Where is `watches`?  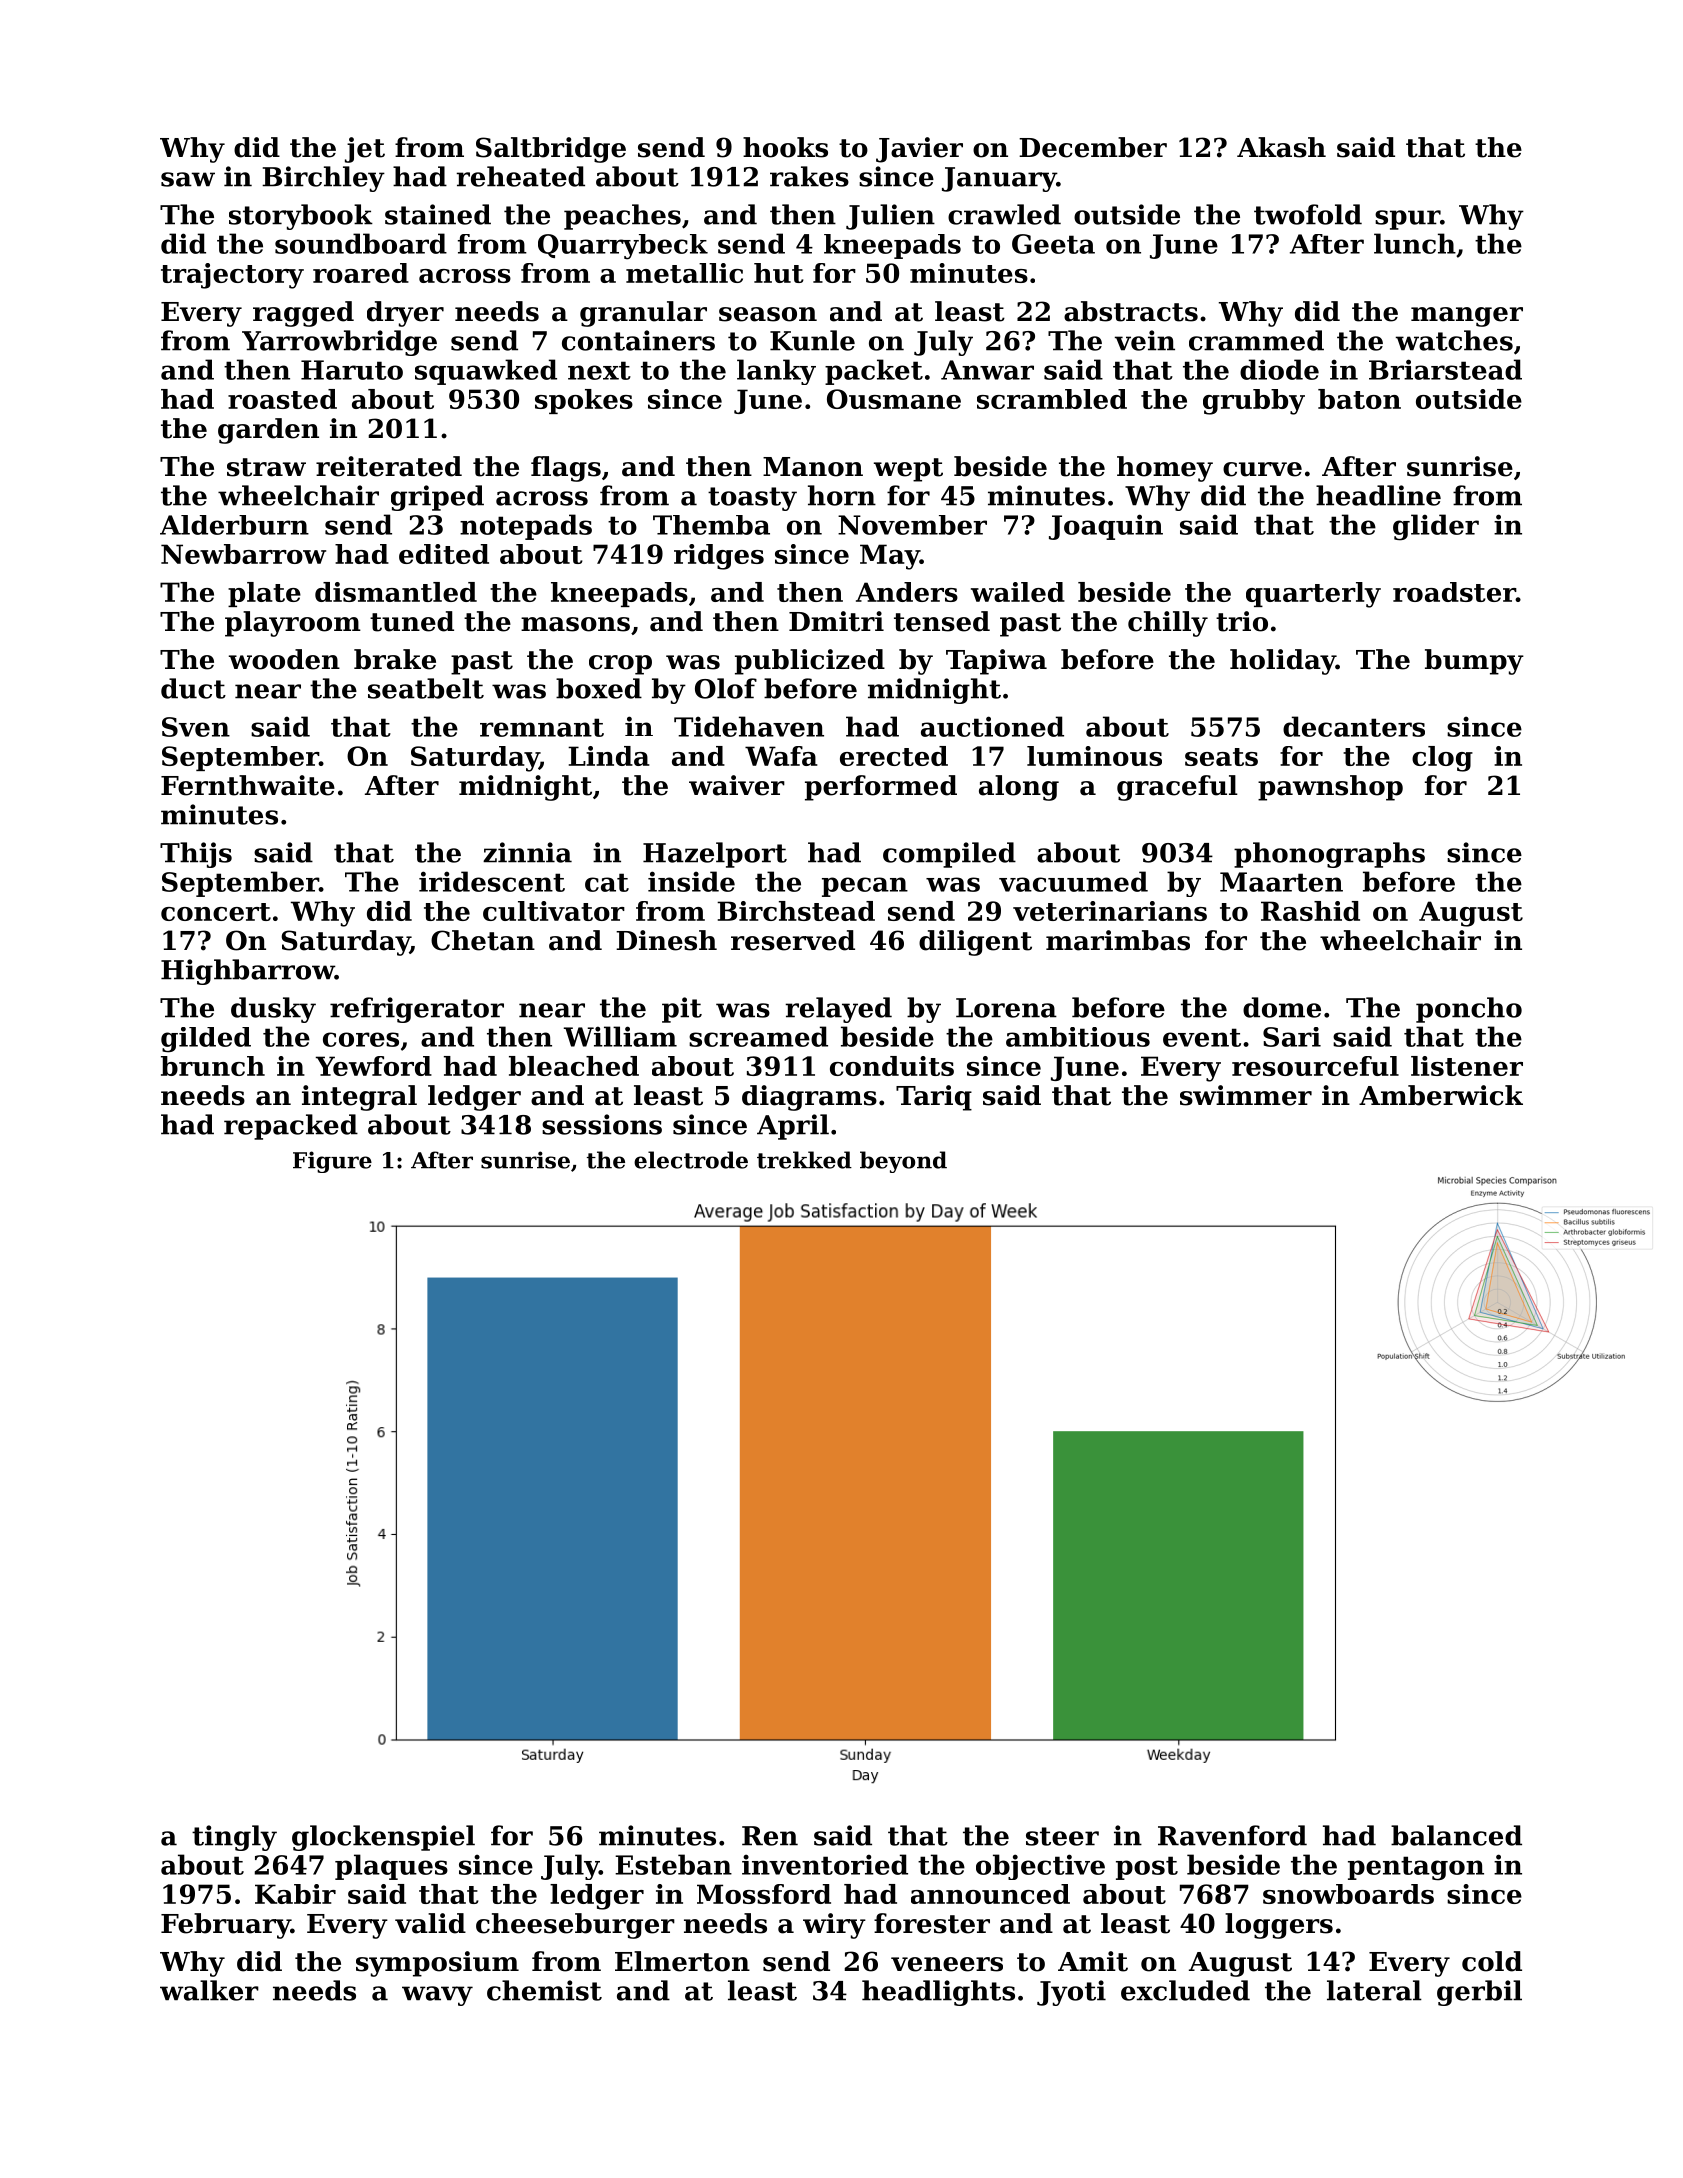 watches is located at coordinates (1454, 340).
